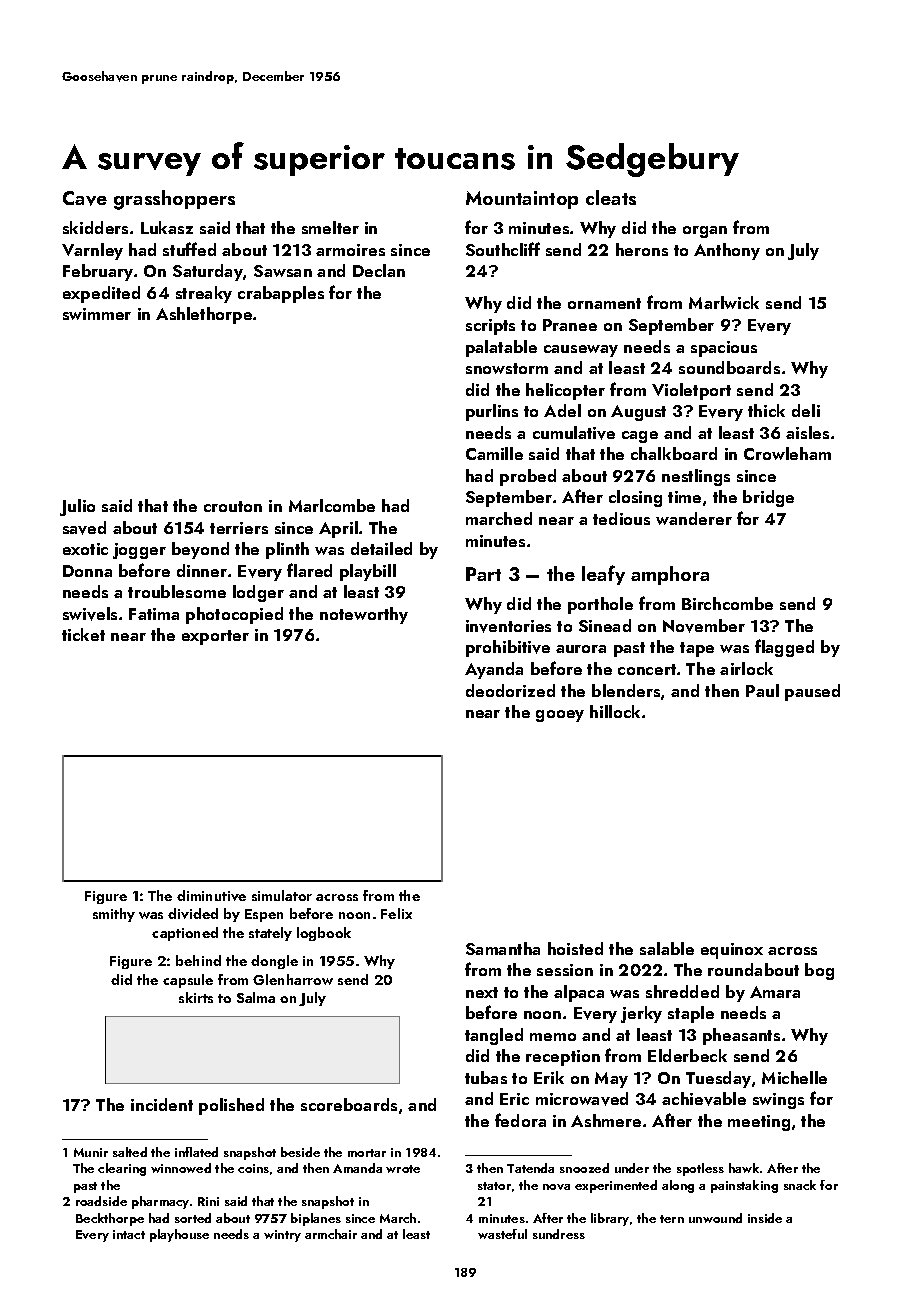  Describe the element at coordinates (114, 915) in the screenshot. I see `smithy` at that location.
